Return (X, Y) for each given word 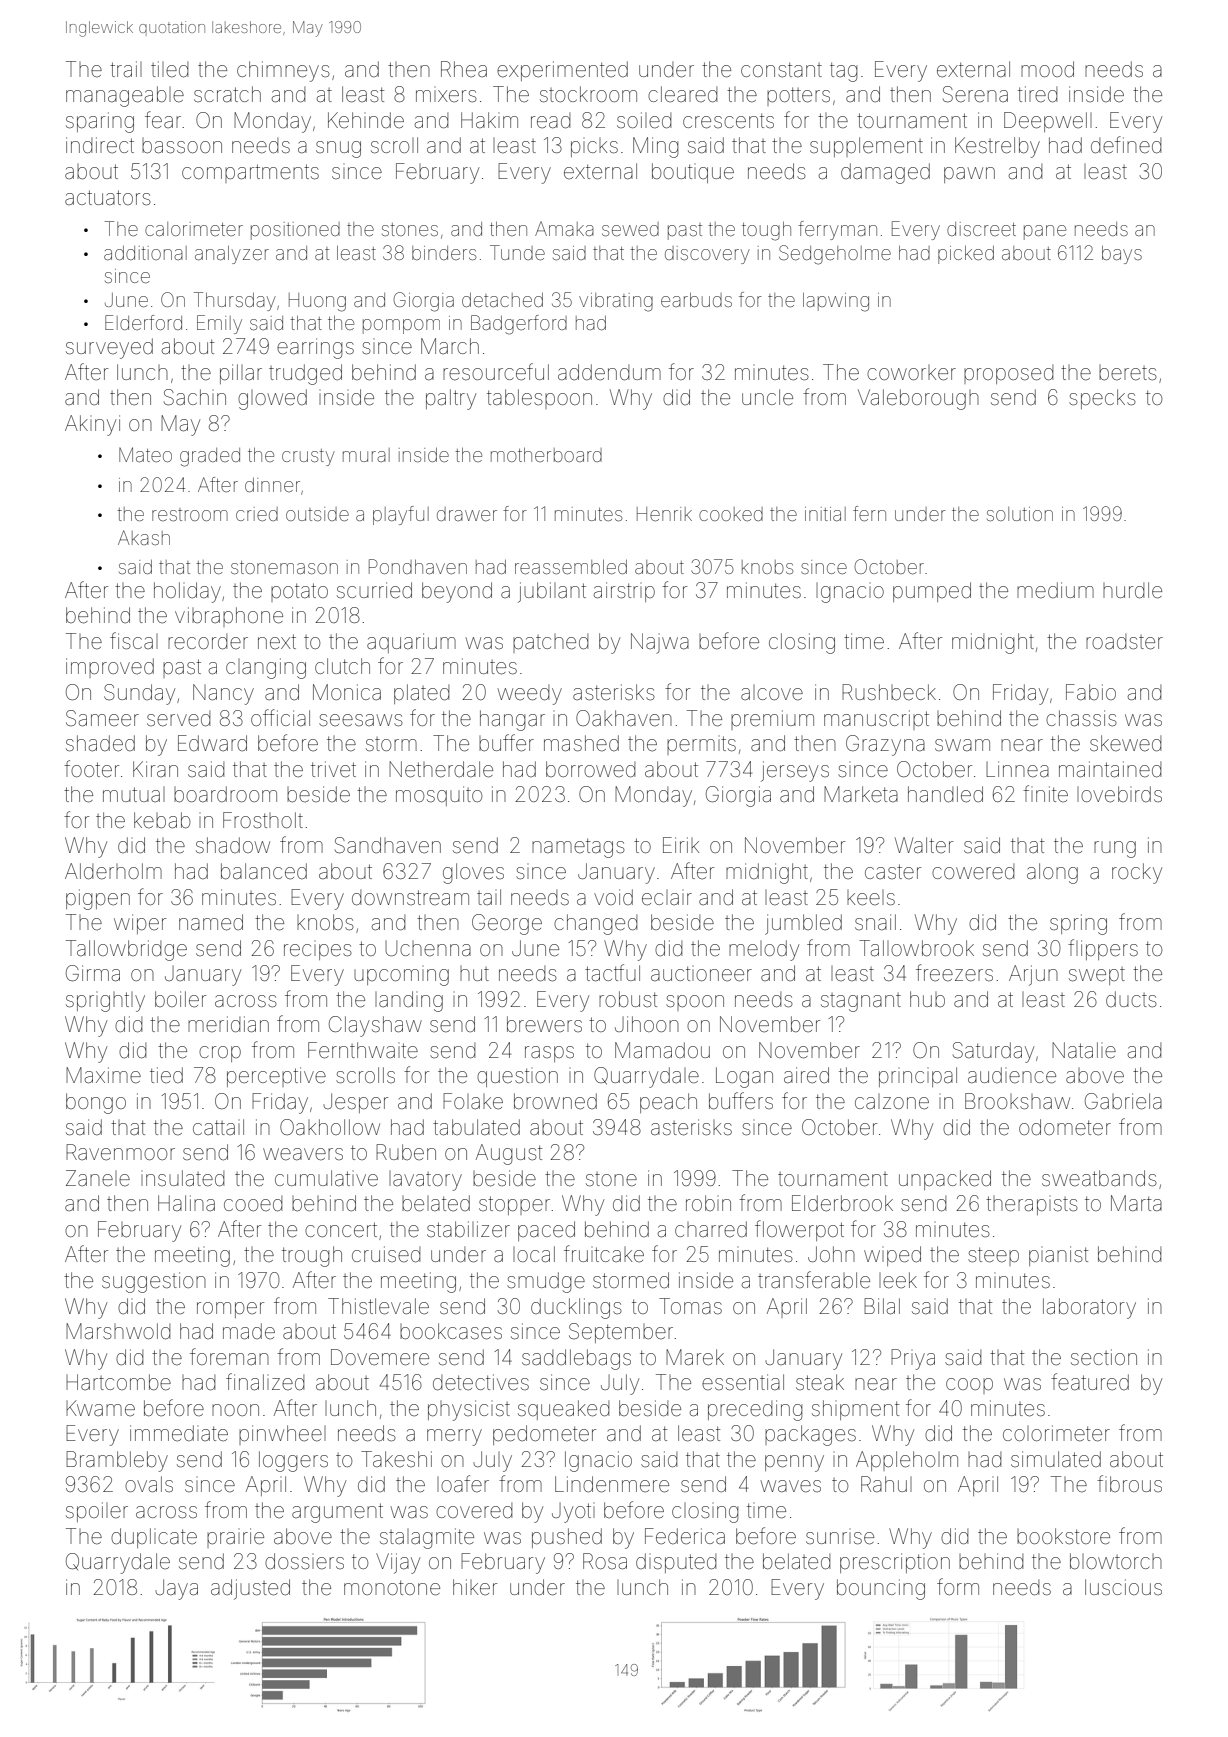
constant (781, 69)
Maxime (103, 1075)
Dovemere (380, 1357)
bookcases (451, 1331)
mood (1047, 69)
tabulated (476, 1127)
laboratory (1089, 1308)
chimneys (283, 71)
